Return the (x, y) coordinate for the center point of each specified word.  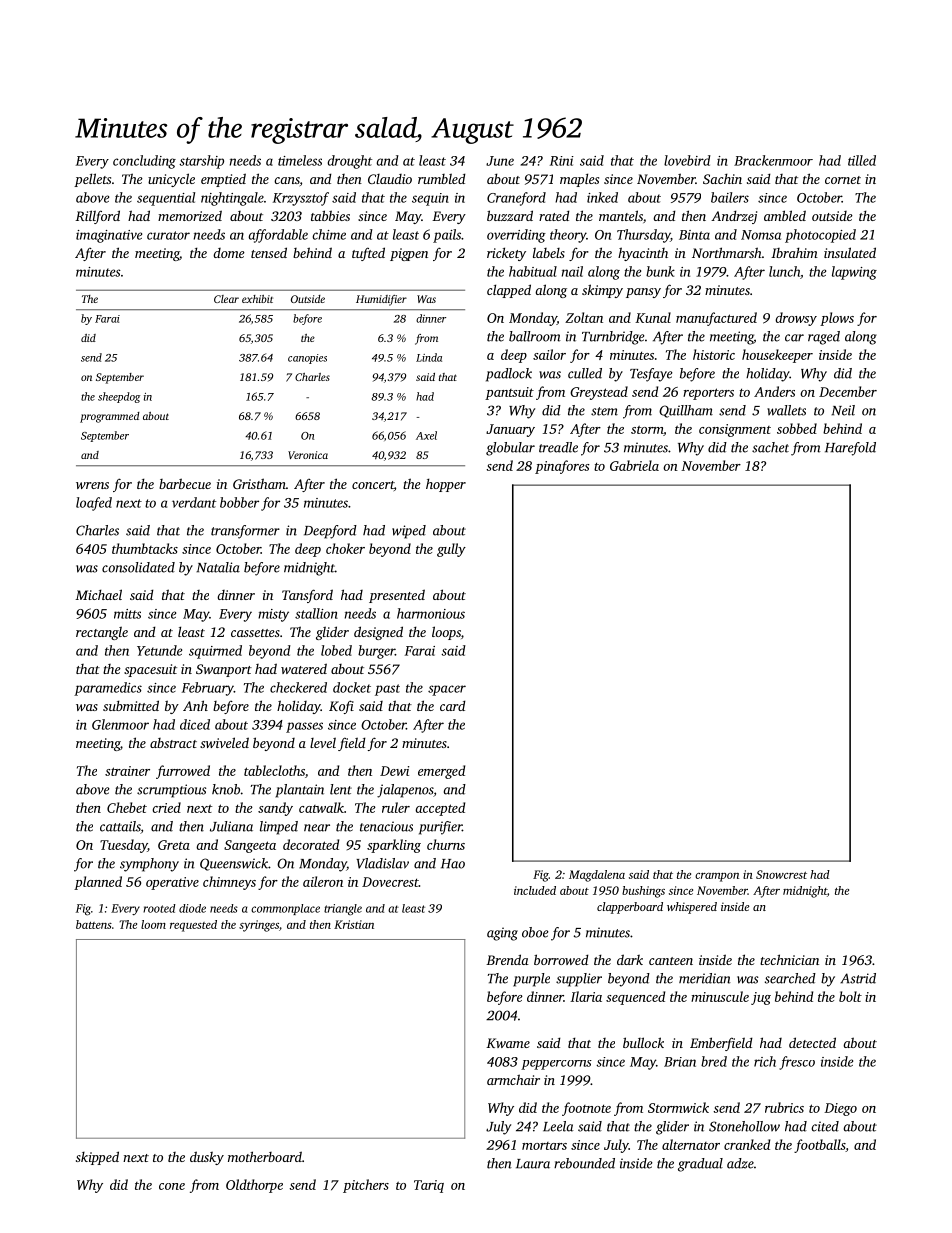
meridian (705, 978)
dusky (207, 1158)
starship (201, 162)
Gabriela (634, 465)
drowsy (796, 319)
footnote (586, 1109)
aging (502, 934)
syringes (259, 926)
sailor (549, 354)
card (453, 705)
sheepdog (119, 397)
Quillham (686, 411)
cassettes (255, 633)
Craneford (516, 199)
